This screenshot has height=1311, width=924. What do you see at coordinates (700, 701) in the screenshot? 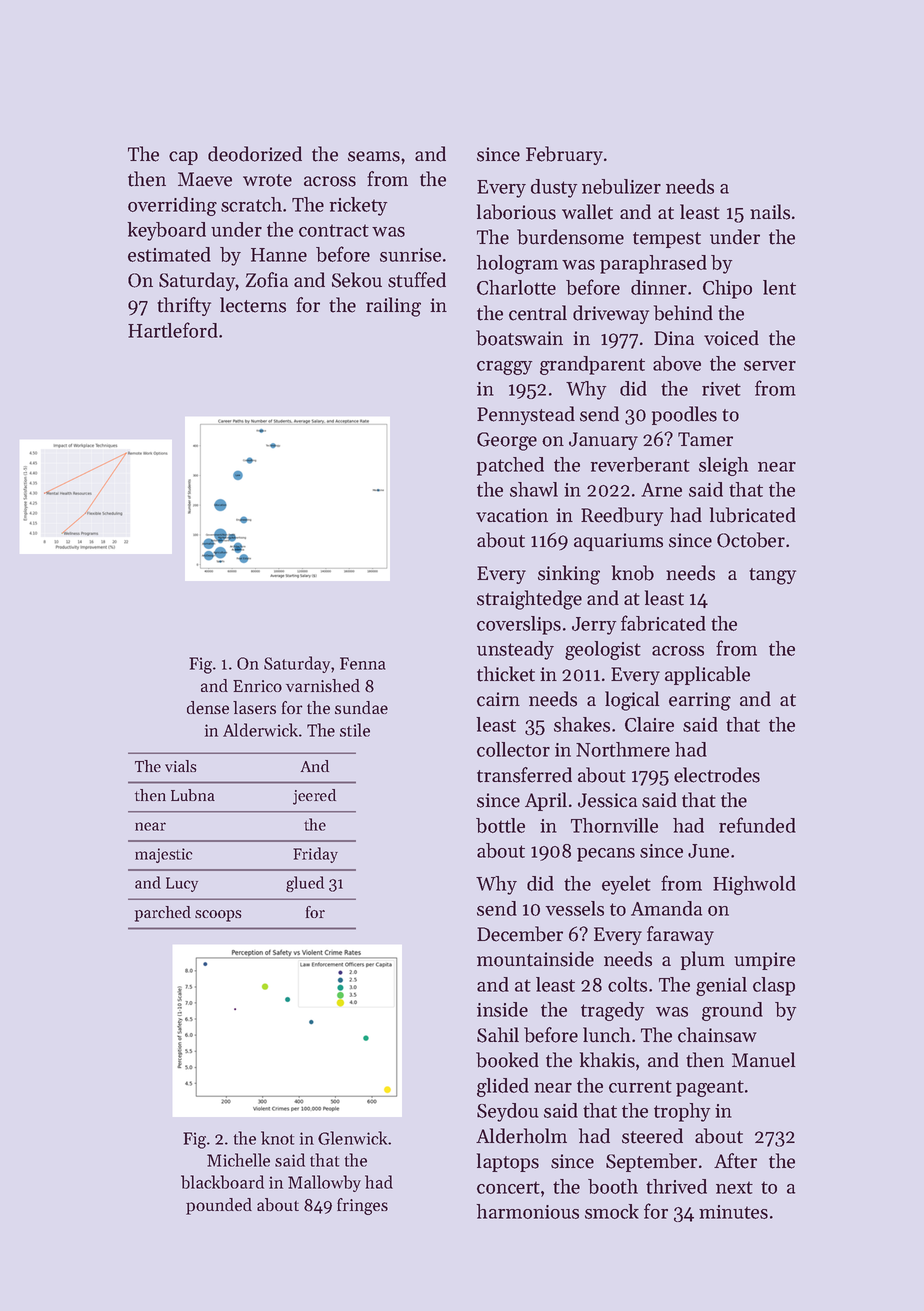
I see `earring` at bounding box center [700, 701].
